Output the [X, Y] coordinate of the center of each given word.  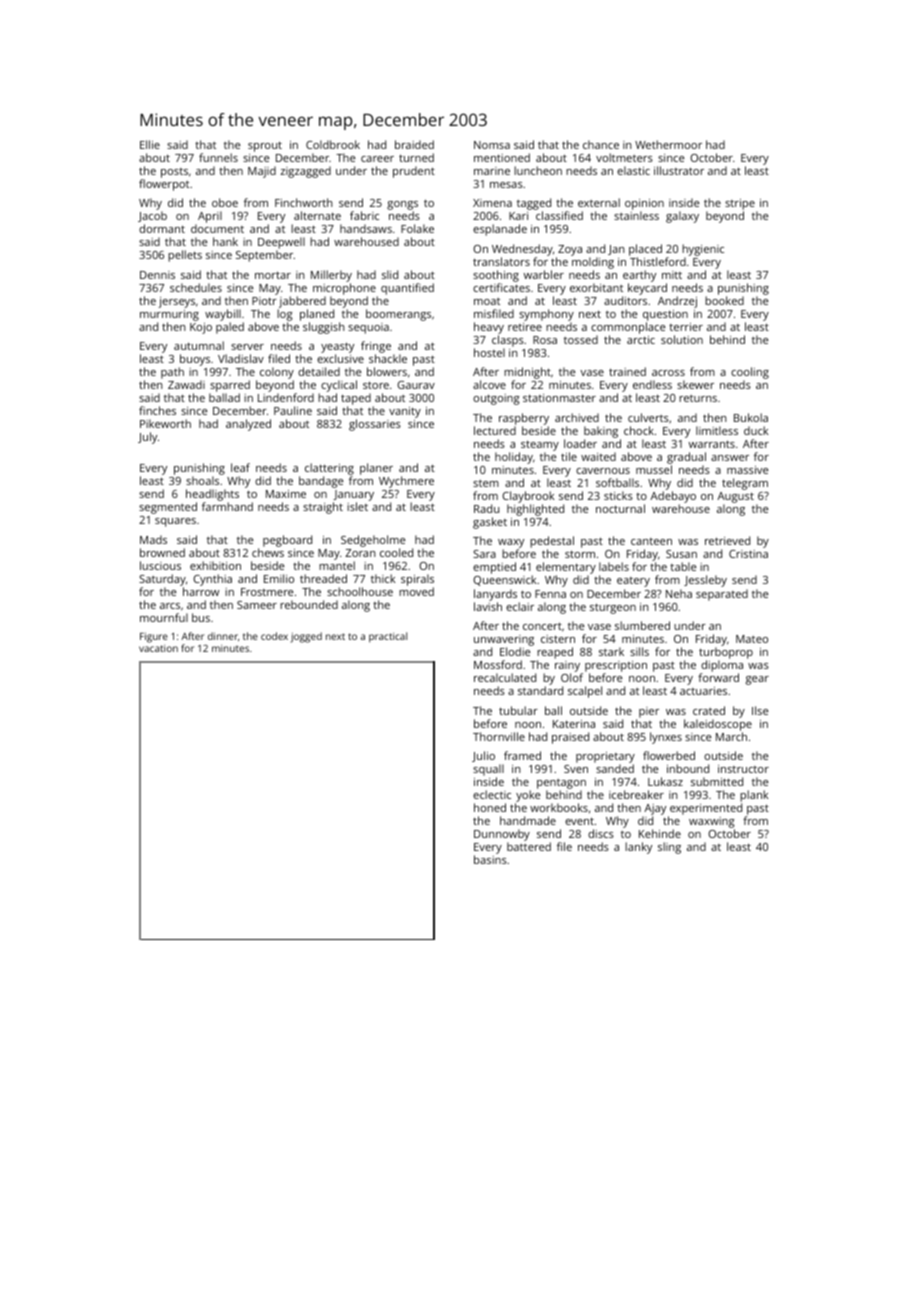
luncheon [538, 170]
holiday [514, 458]
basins [490, 859]
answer [730, 458]
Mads [153, 539]
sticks [618, 495]
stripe [740, 204]
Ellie [150, 144]
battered [529, 846]
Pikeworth [165, 423]
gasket [490, 523]
